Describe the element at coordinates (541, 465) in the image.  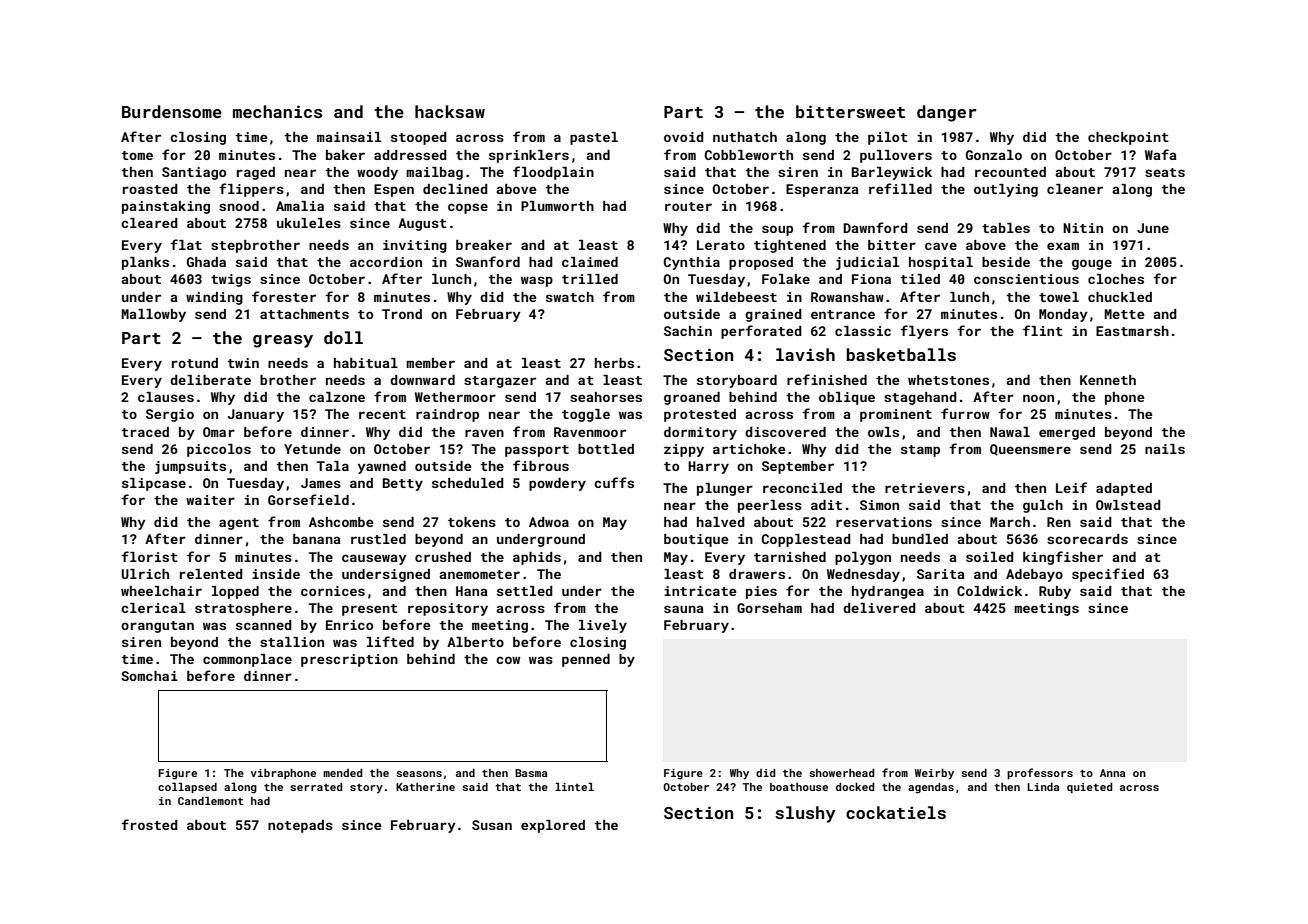
I see `fibrous` at that location.
